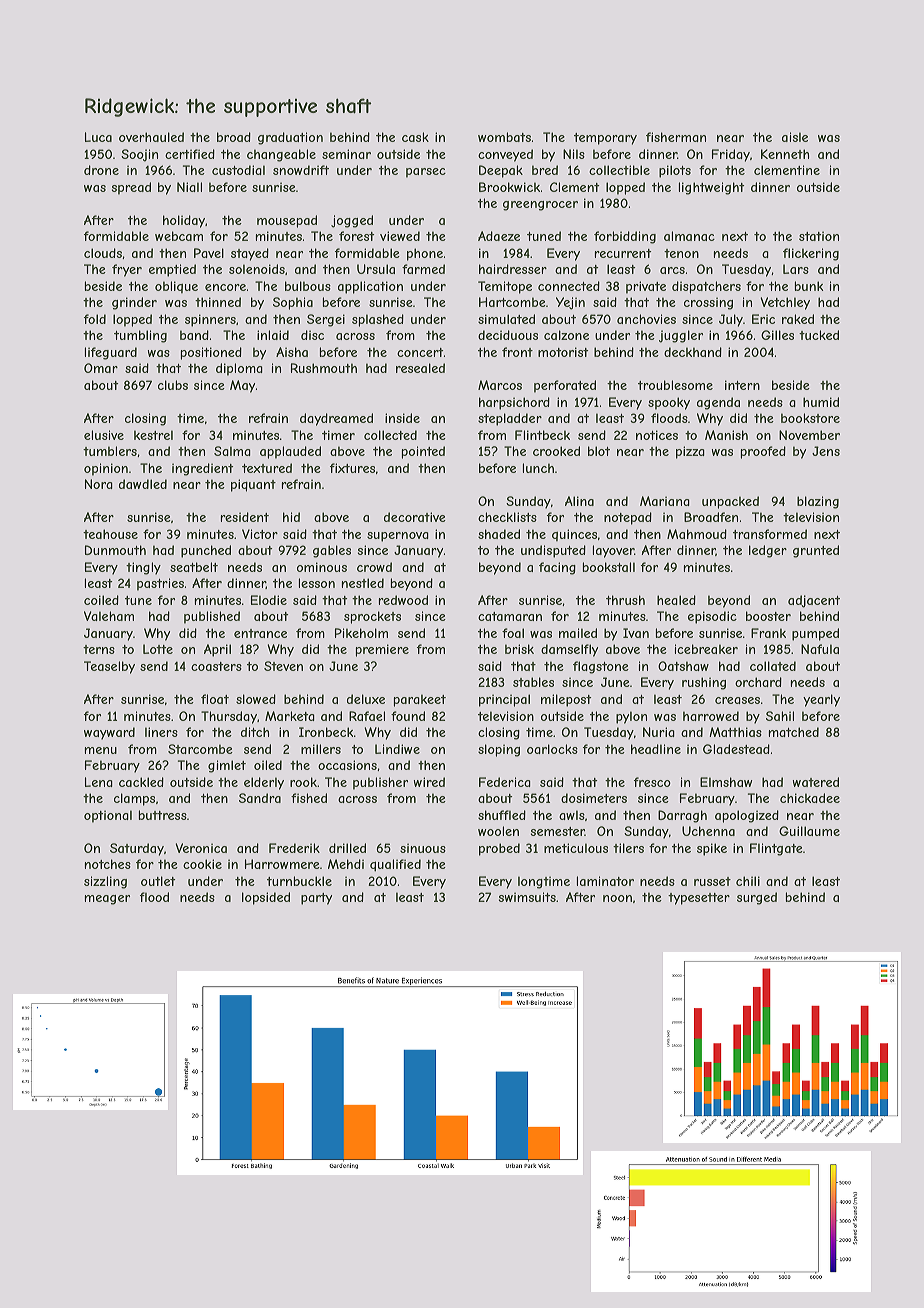 The width and height of the image is (924, 1308). What do you see at coordinates (504, 137) in the image?
I see `wombats` at bounding box center [504, 137].
